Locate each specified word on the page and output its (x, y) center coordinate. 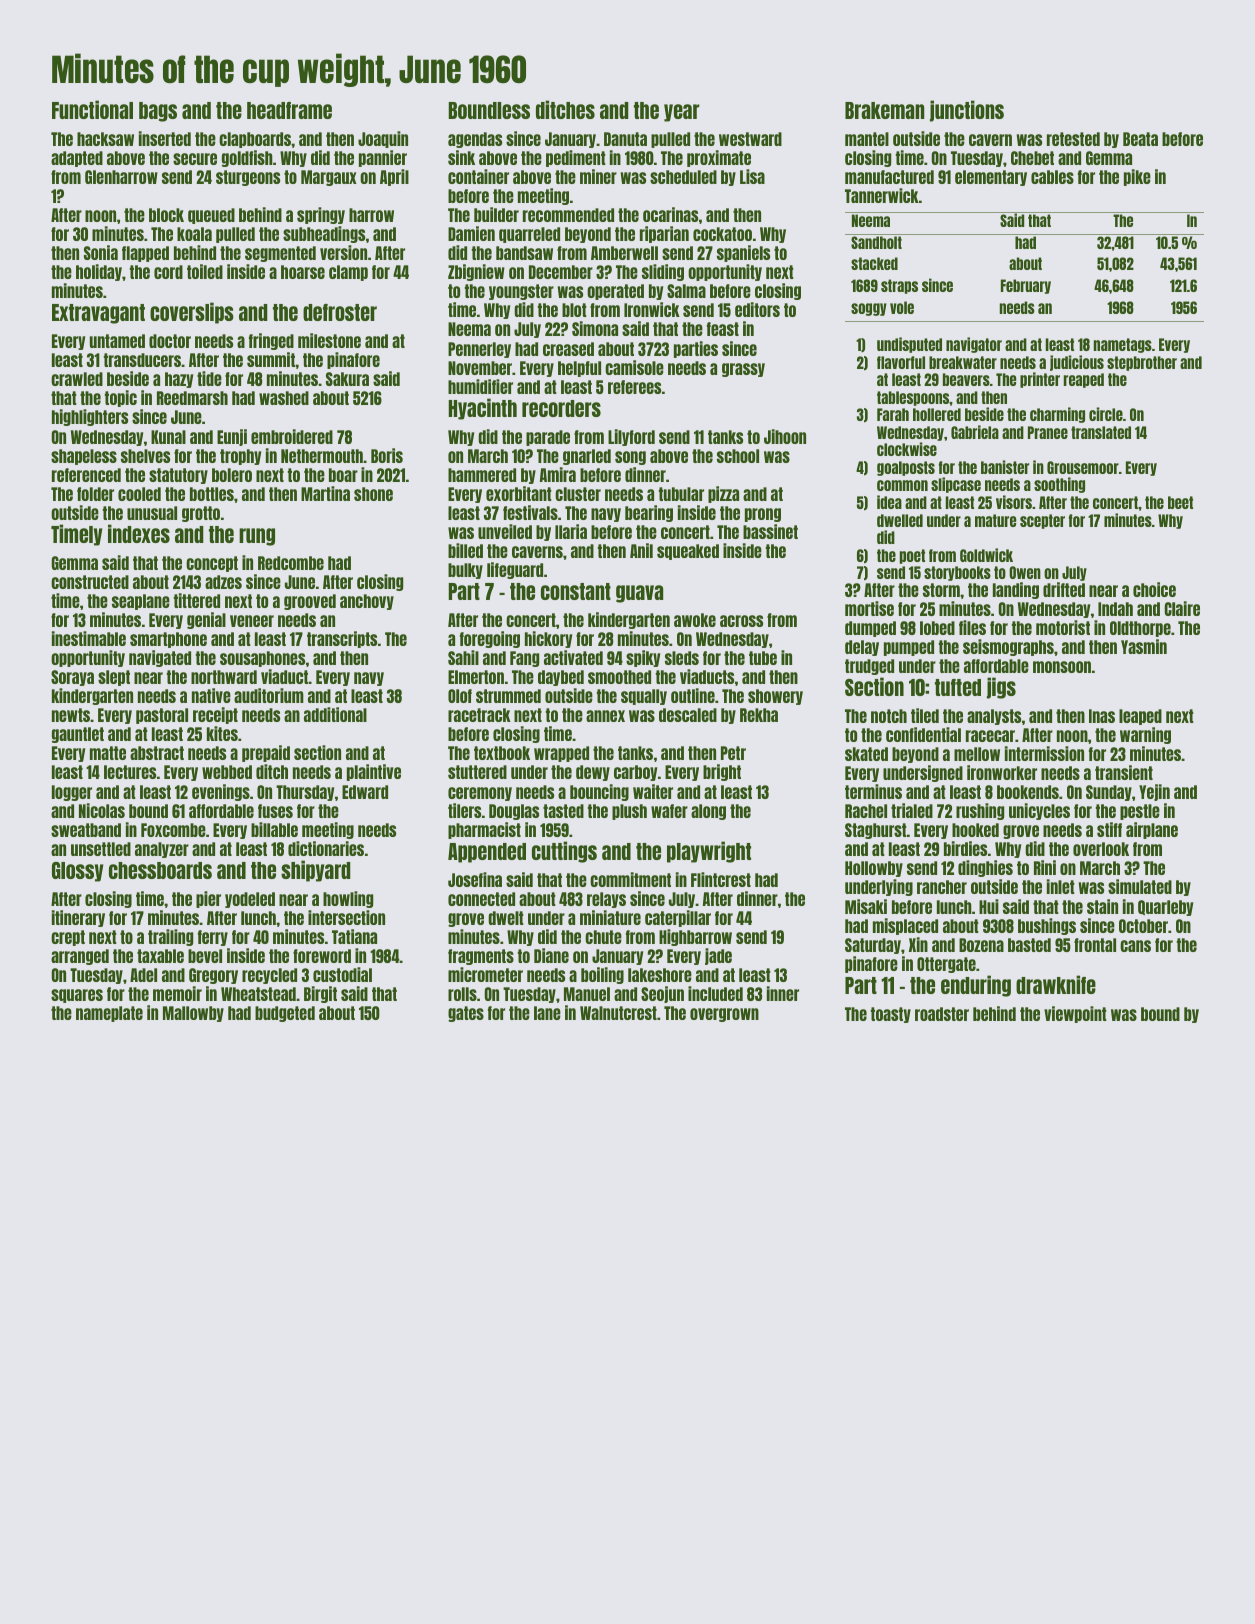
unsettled (101, 849)
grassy (743, 370)
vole (902, 307)
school (738, 456)
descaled (688, 715)
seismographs (1008, 647)
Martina (325, 493)
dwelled (900, 520)
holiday (99, 272)
